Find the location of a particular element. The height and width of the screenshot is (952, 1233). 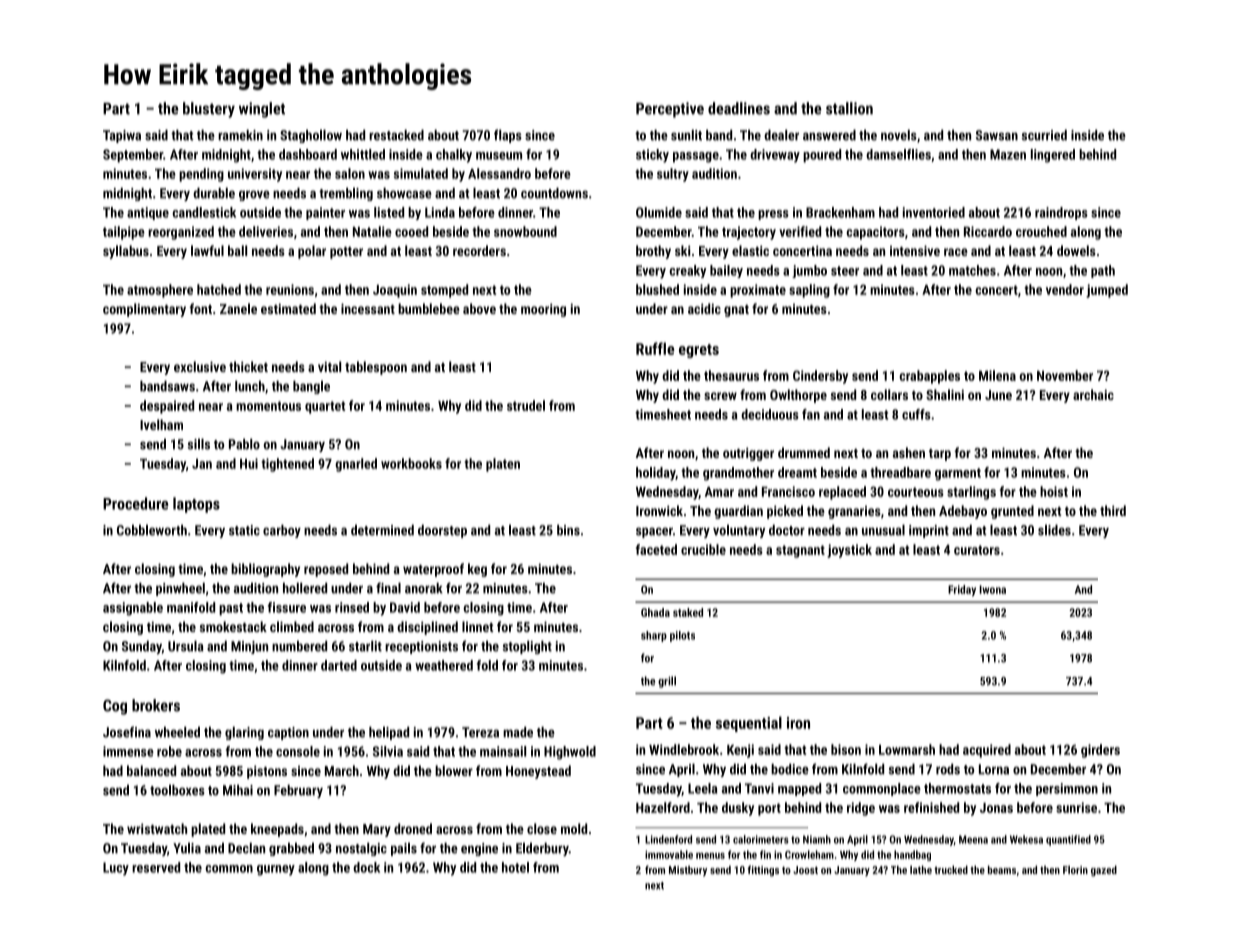

Procedure is located at coordinates (135, 503).
